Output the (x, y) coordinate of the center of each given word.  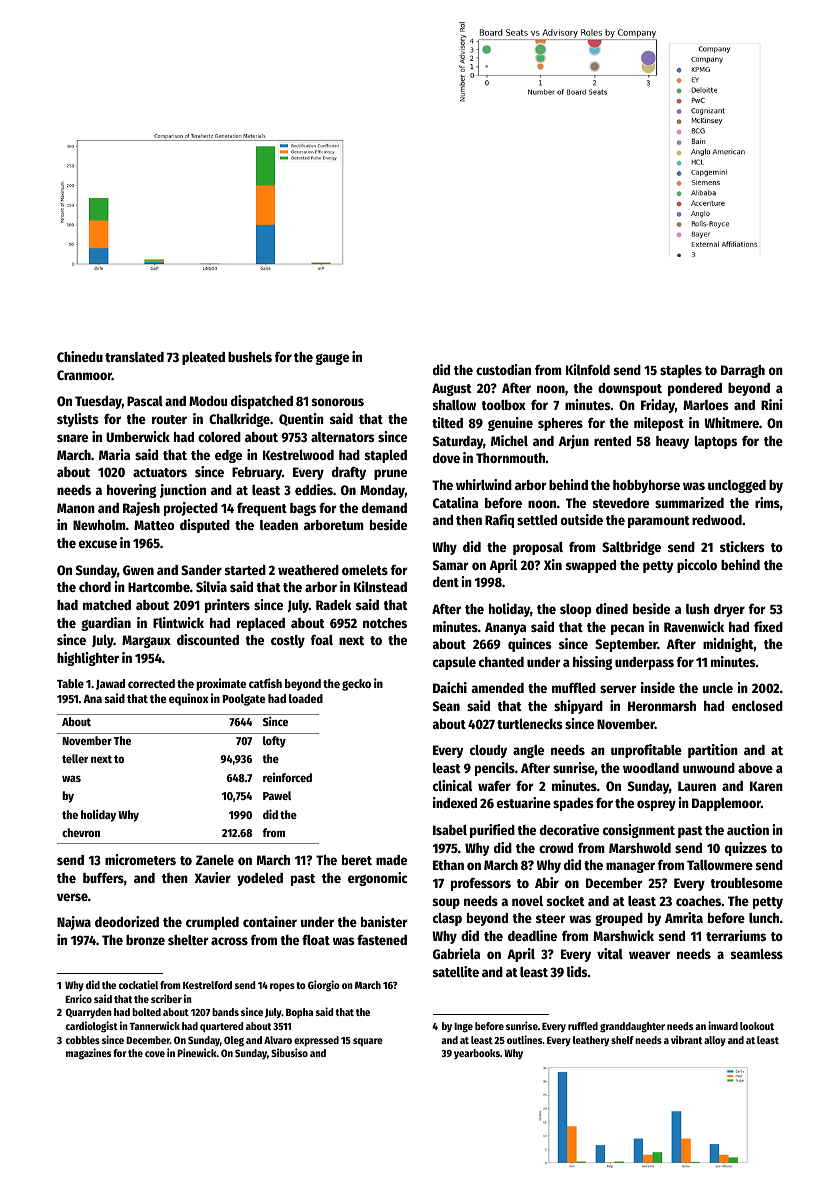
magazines (88, 1054)
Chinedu (80, 356)
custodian (503, 369)
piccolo (697, 566)
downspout (630, 389)
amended (498, 688)
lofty (274, 742)
